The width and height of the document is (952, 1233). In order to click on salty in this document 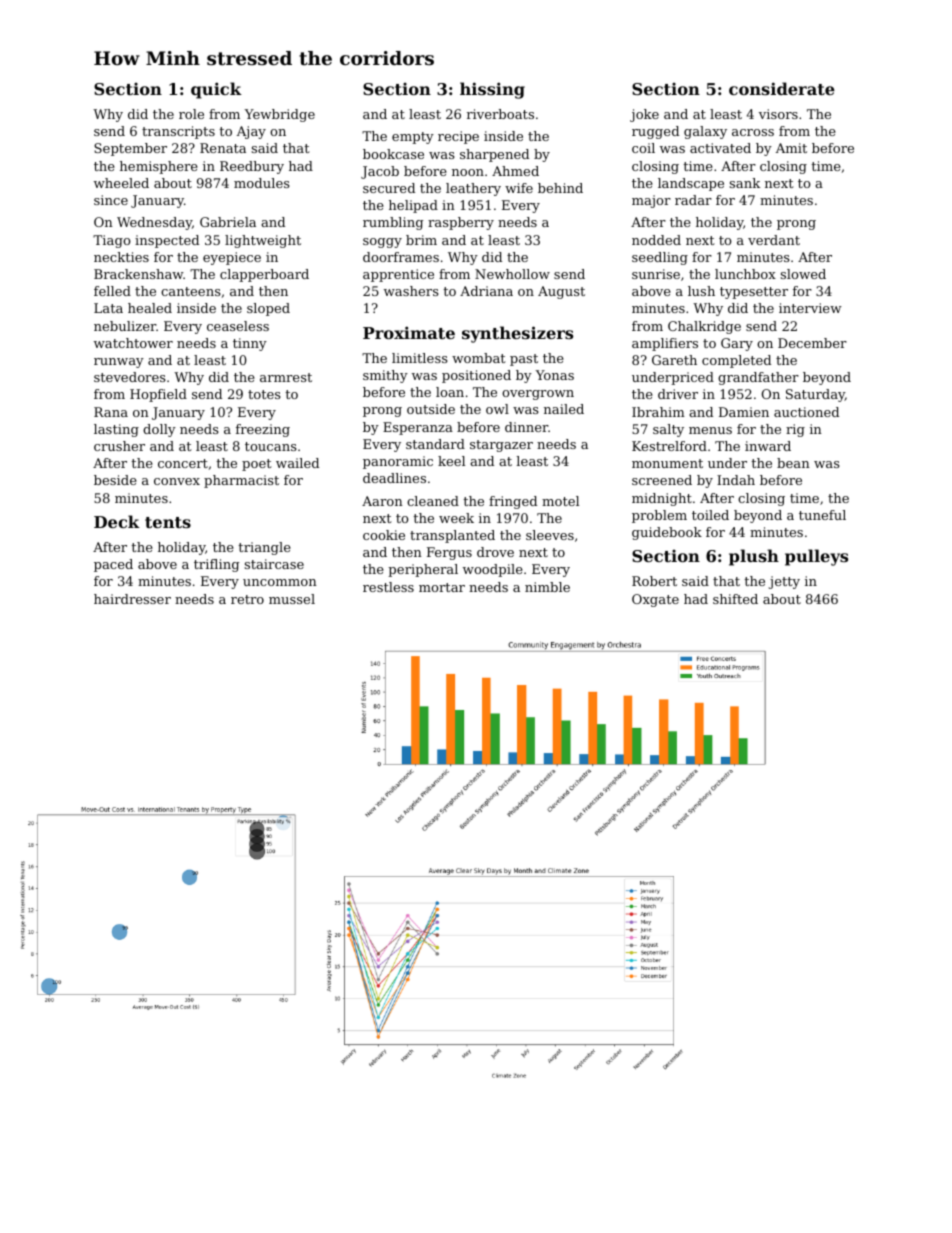, I will do `click(668, 430)`.
